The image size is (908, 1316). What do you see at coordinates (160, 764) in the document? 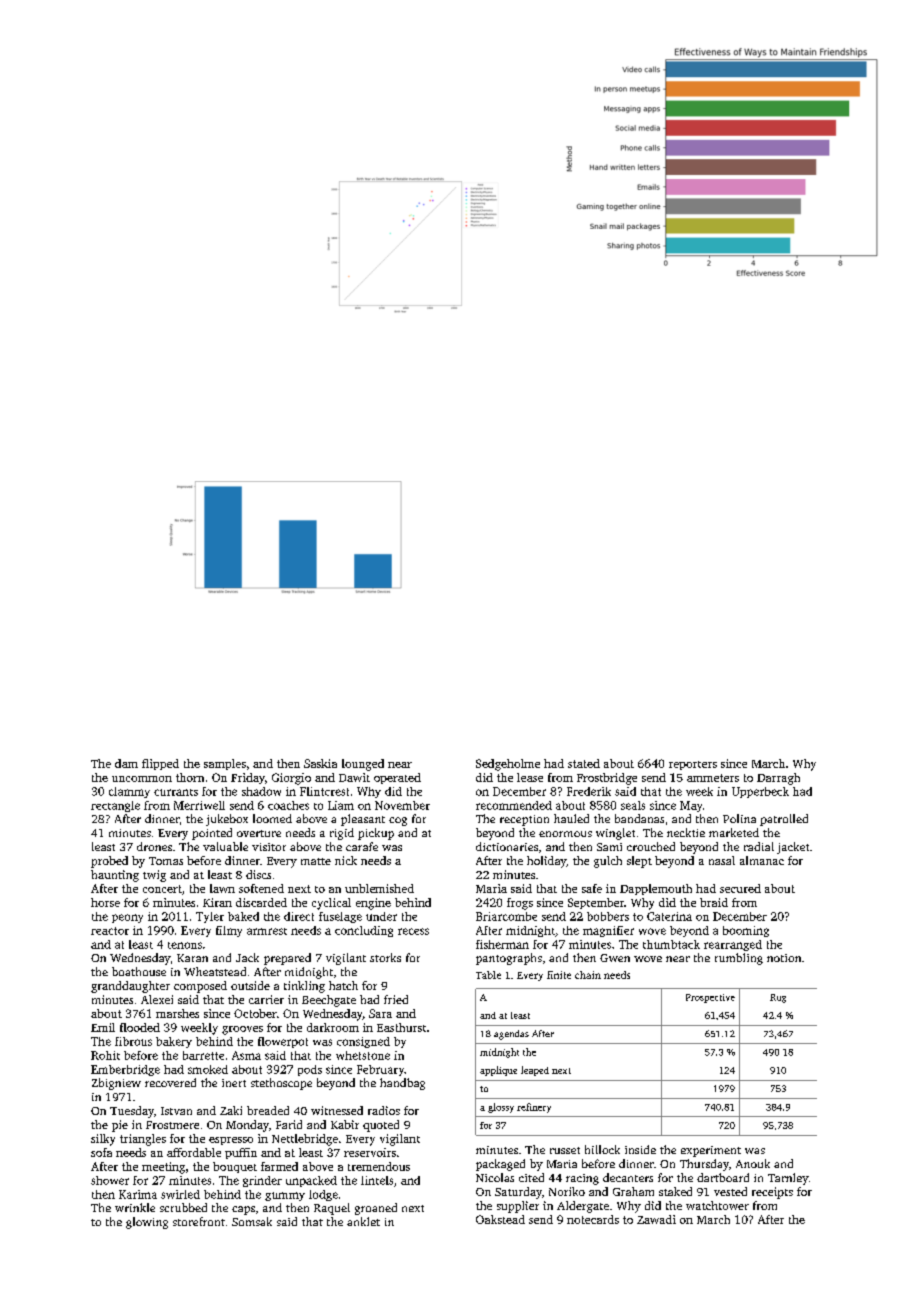
I see `flipped` at bounding box center [160, 764].
